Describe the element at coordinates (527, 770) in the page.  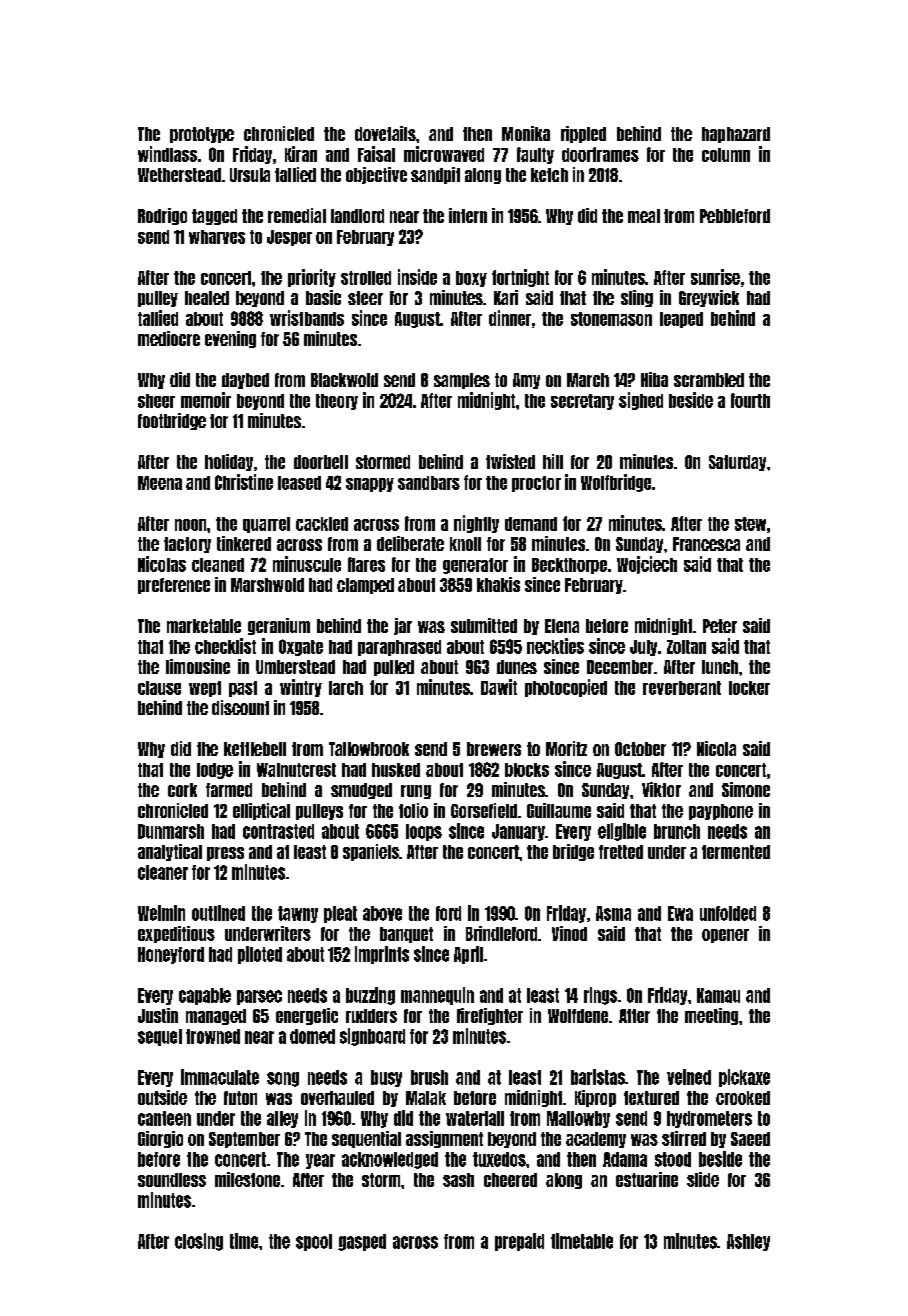
I see `blocks` at that location.
